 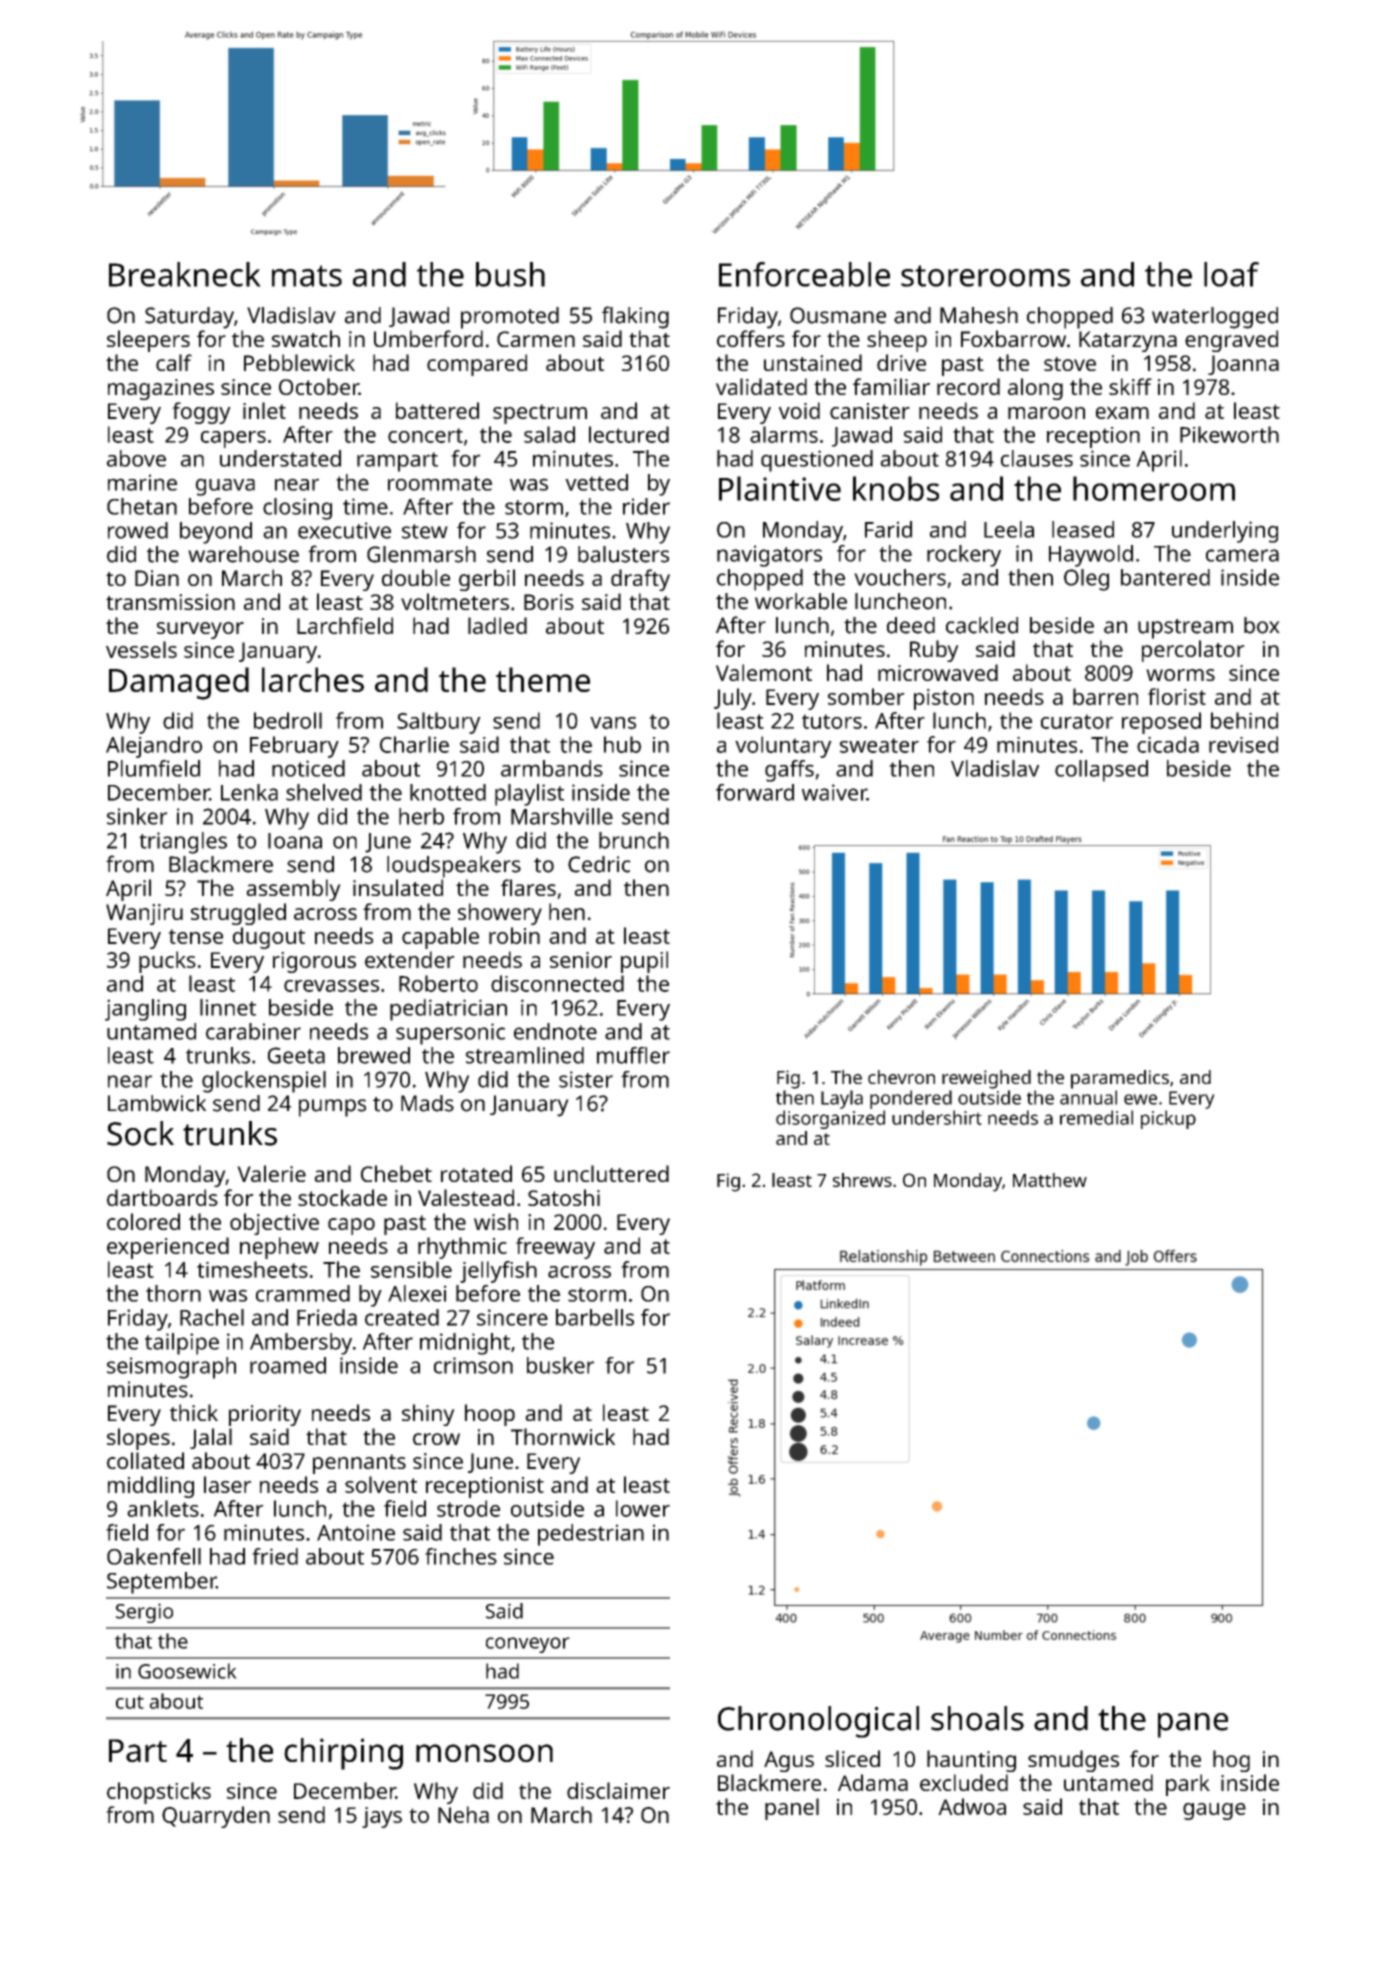 I want to click on uncluttered, so click(x=611, y=1173).
